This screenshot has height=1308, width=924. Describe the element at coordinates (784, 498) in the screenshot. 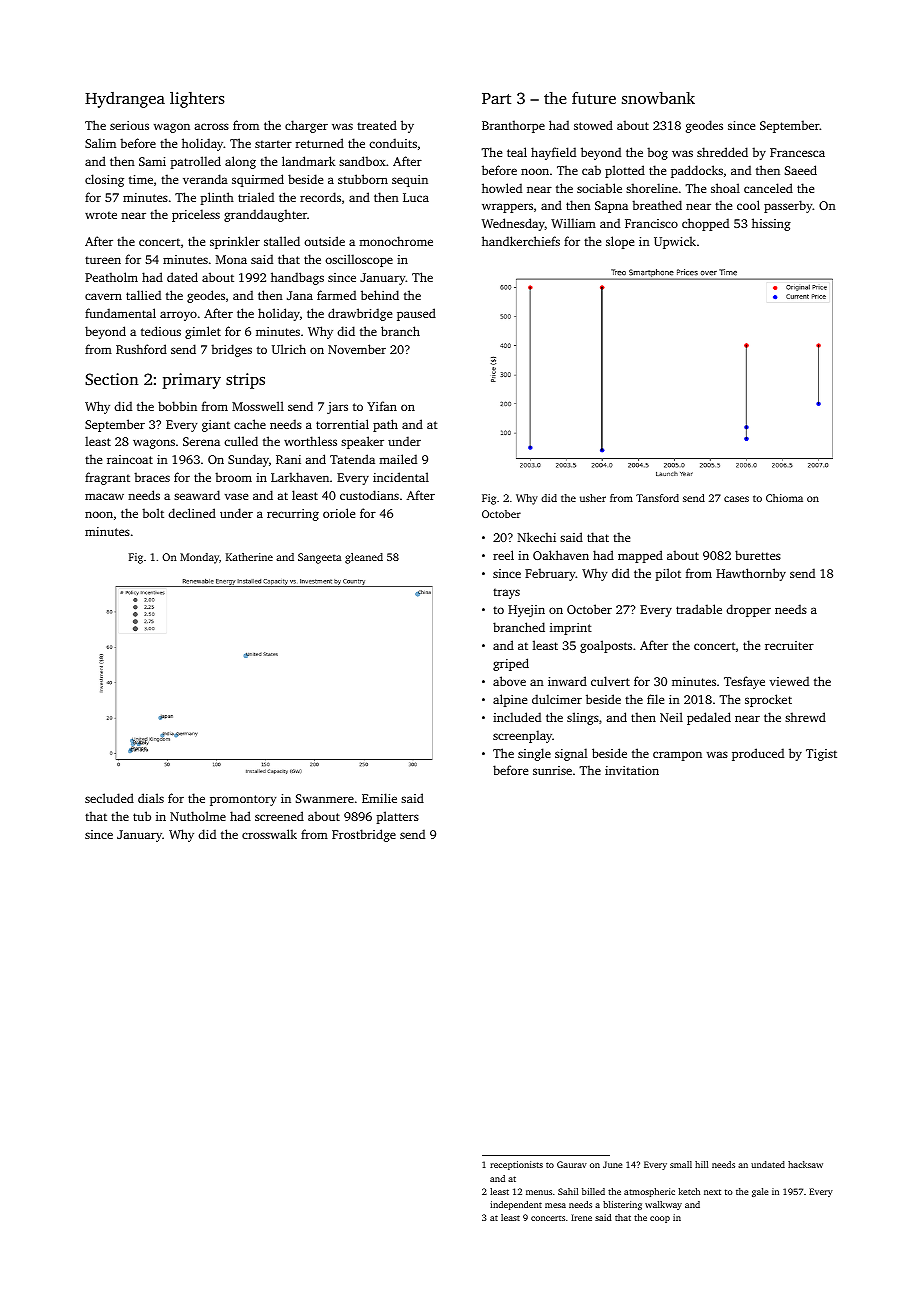

I see `Chioma` at that location.
